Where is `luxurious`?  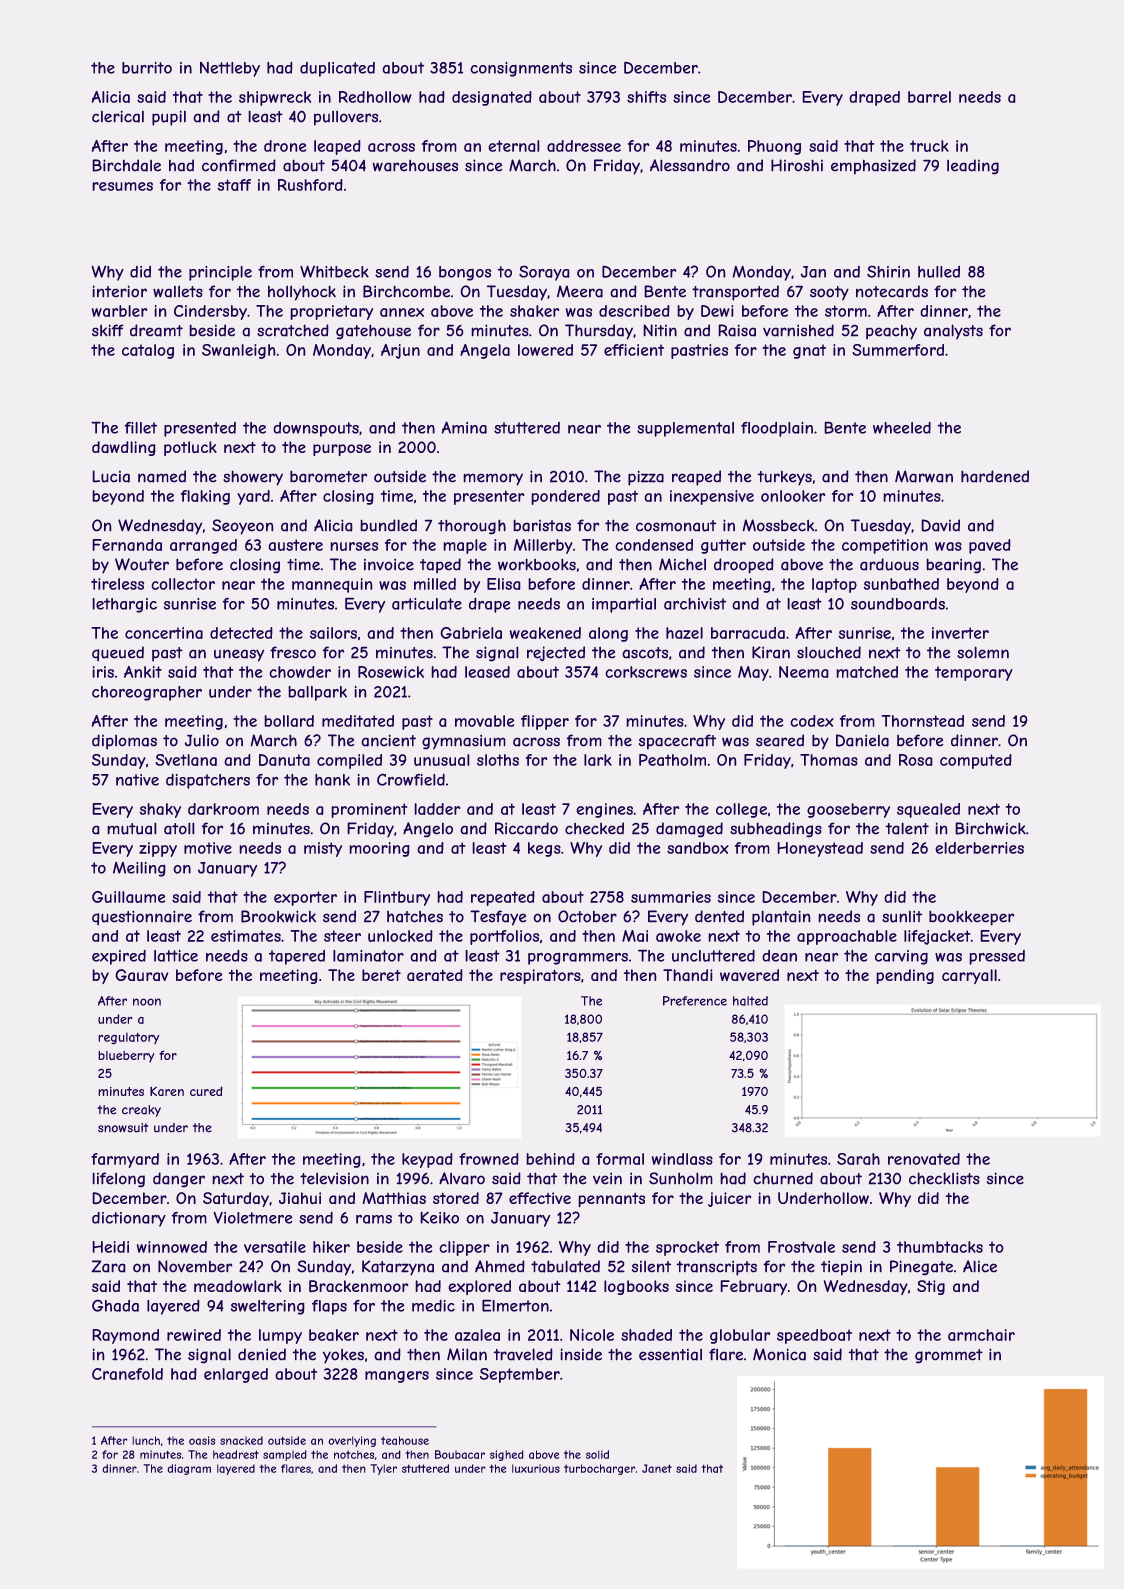
luxurious is located at coordinates (536, 1468).
